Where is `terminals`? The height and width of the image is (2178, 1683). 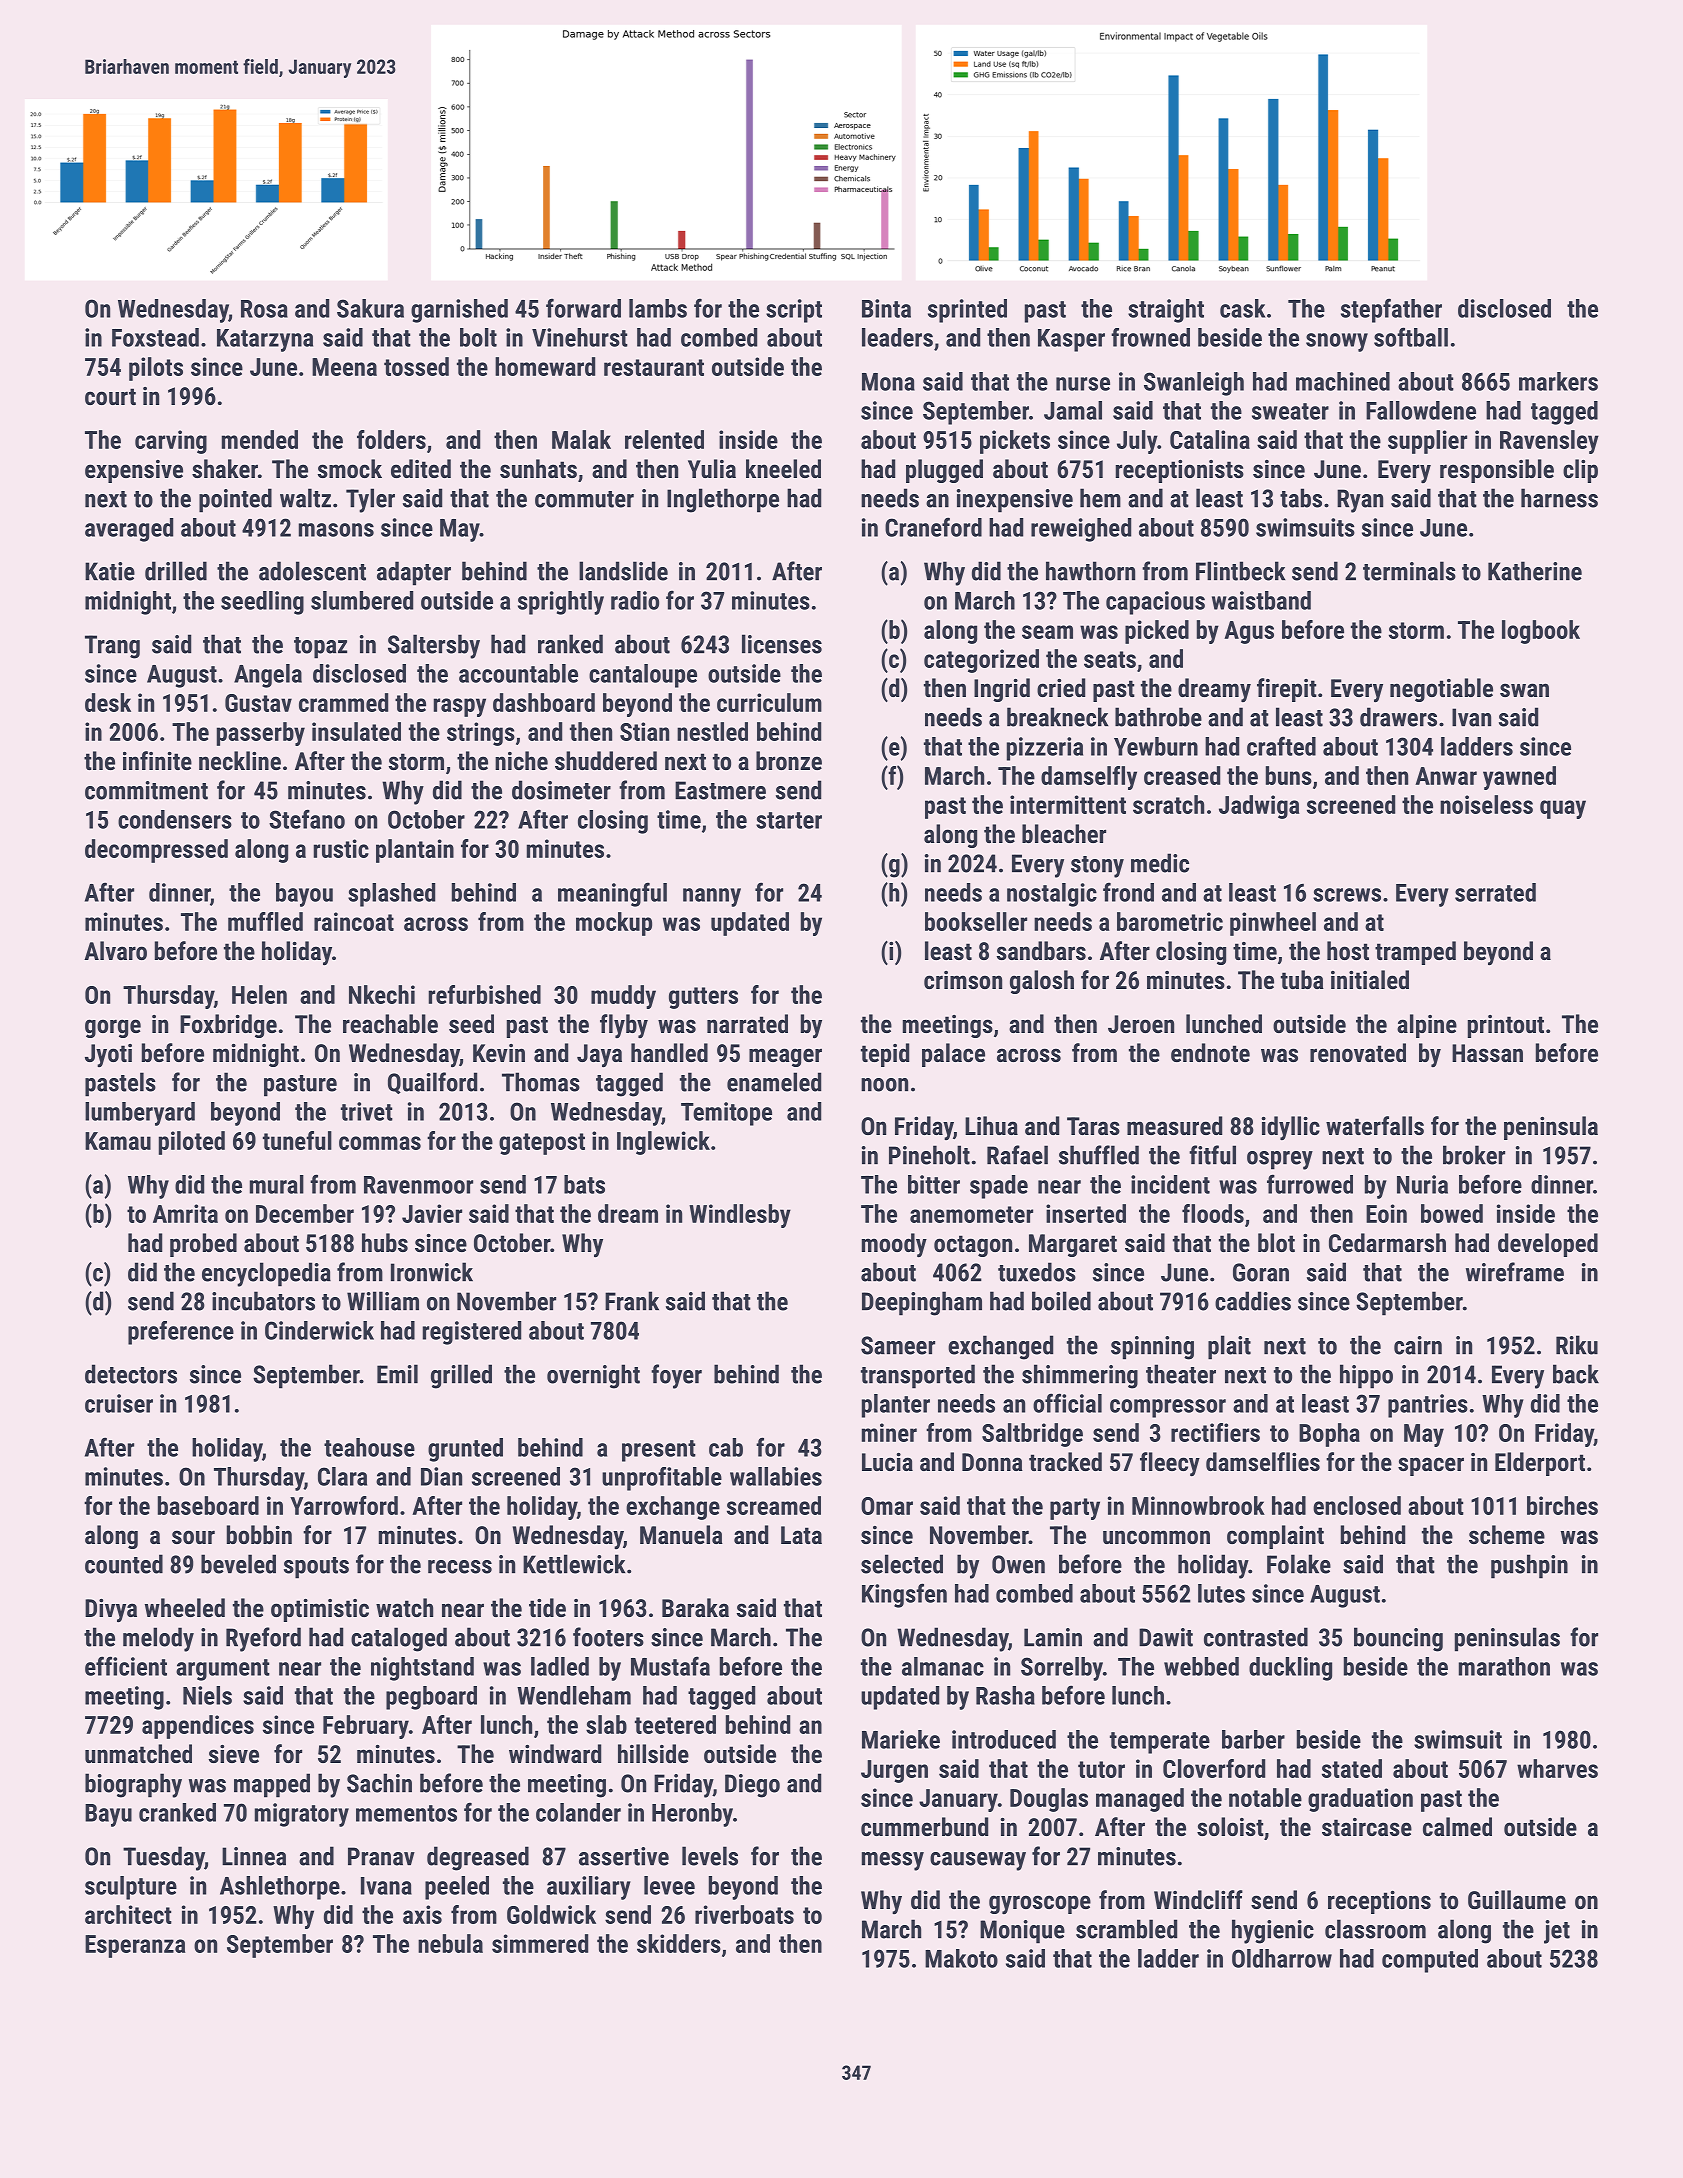 terminals is located at coordinates (1409, 571).
